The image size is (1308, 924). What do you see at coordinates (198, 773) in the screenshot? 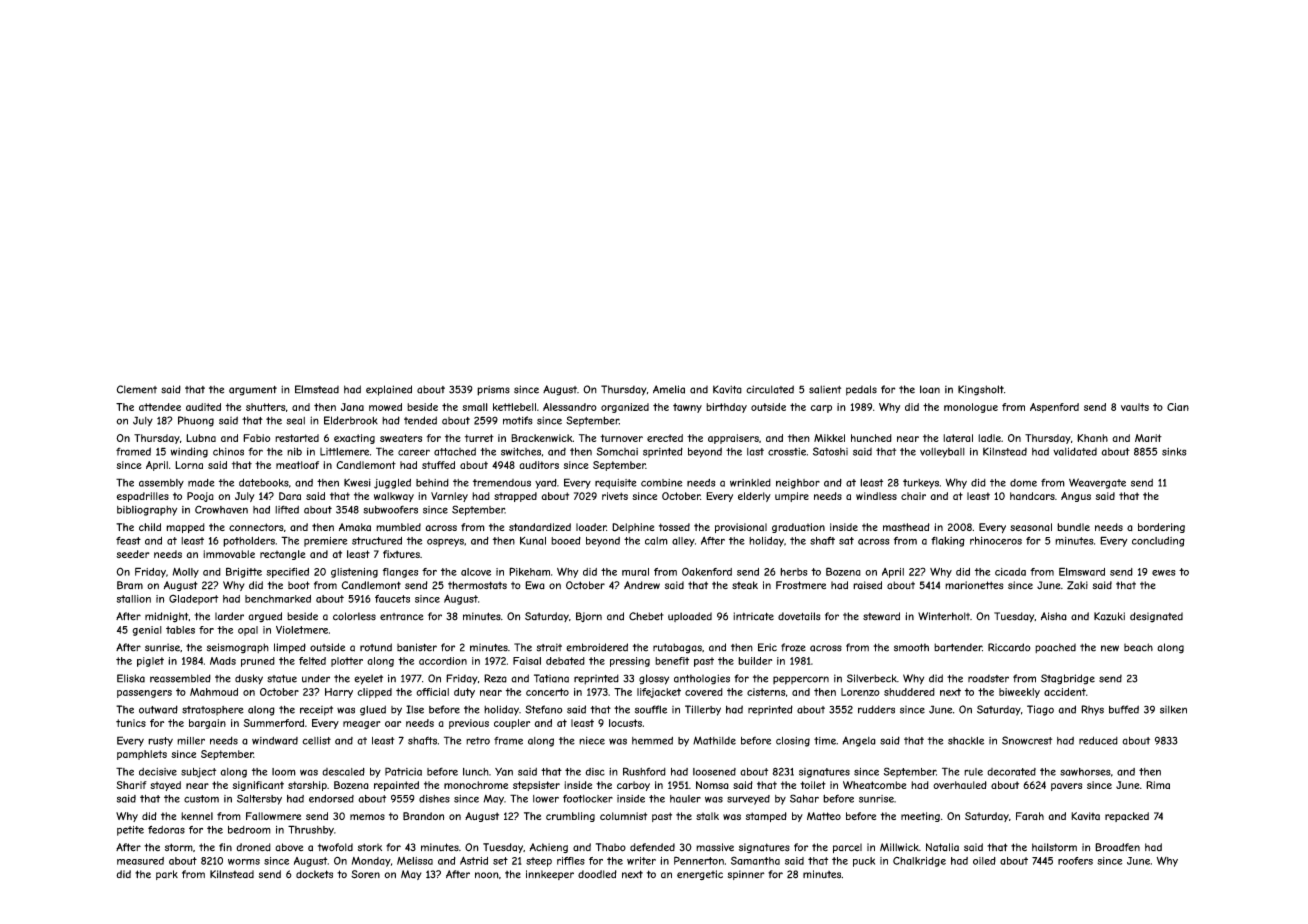
I see `subject` at bounding box center [198, 773].
